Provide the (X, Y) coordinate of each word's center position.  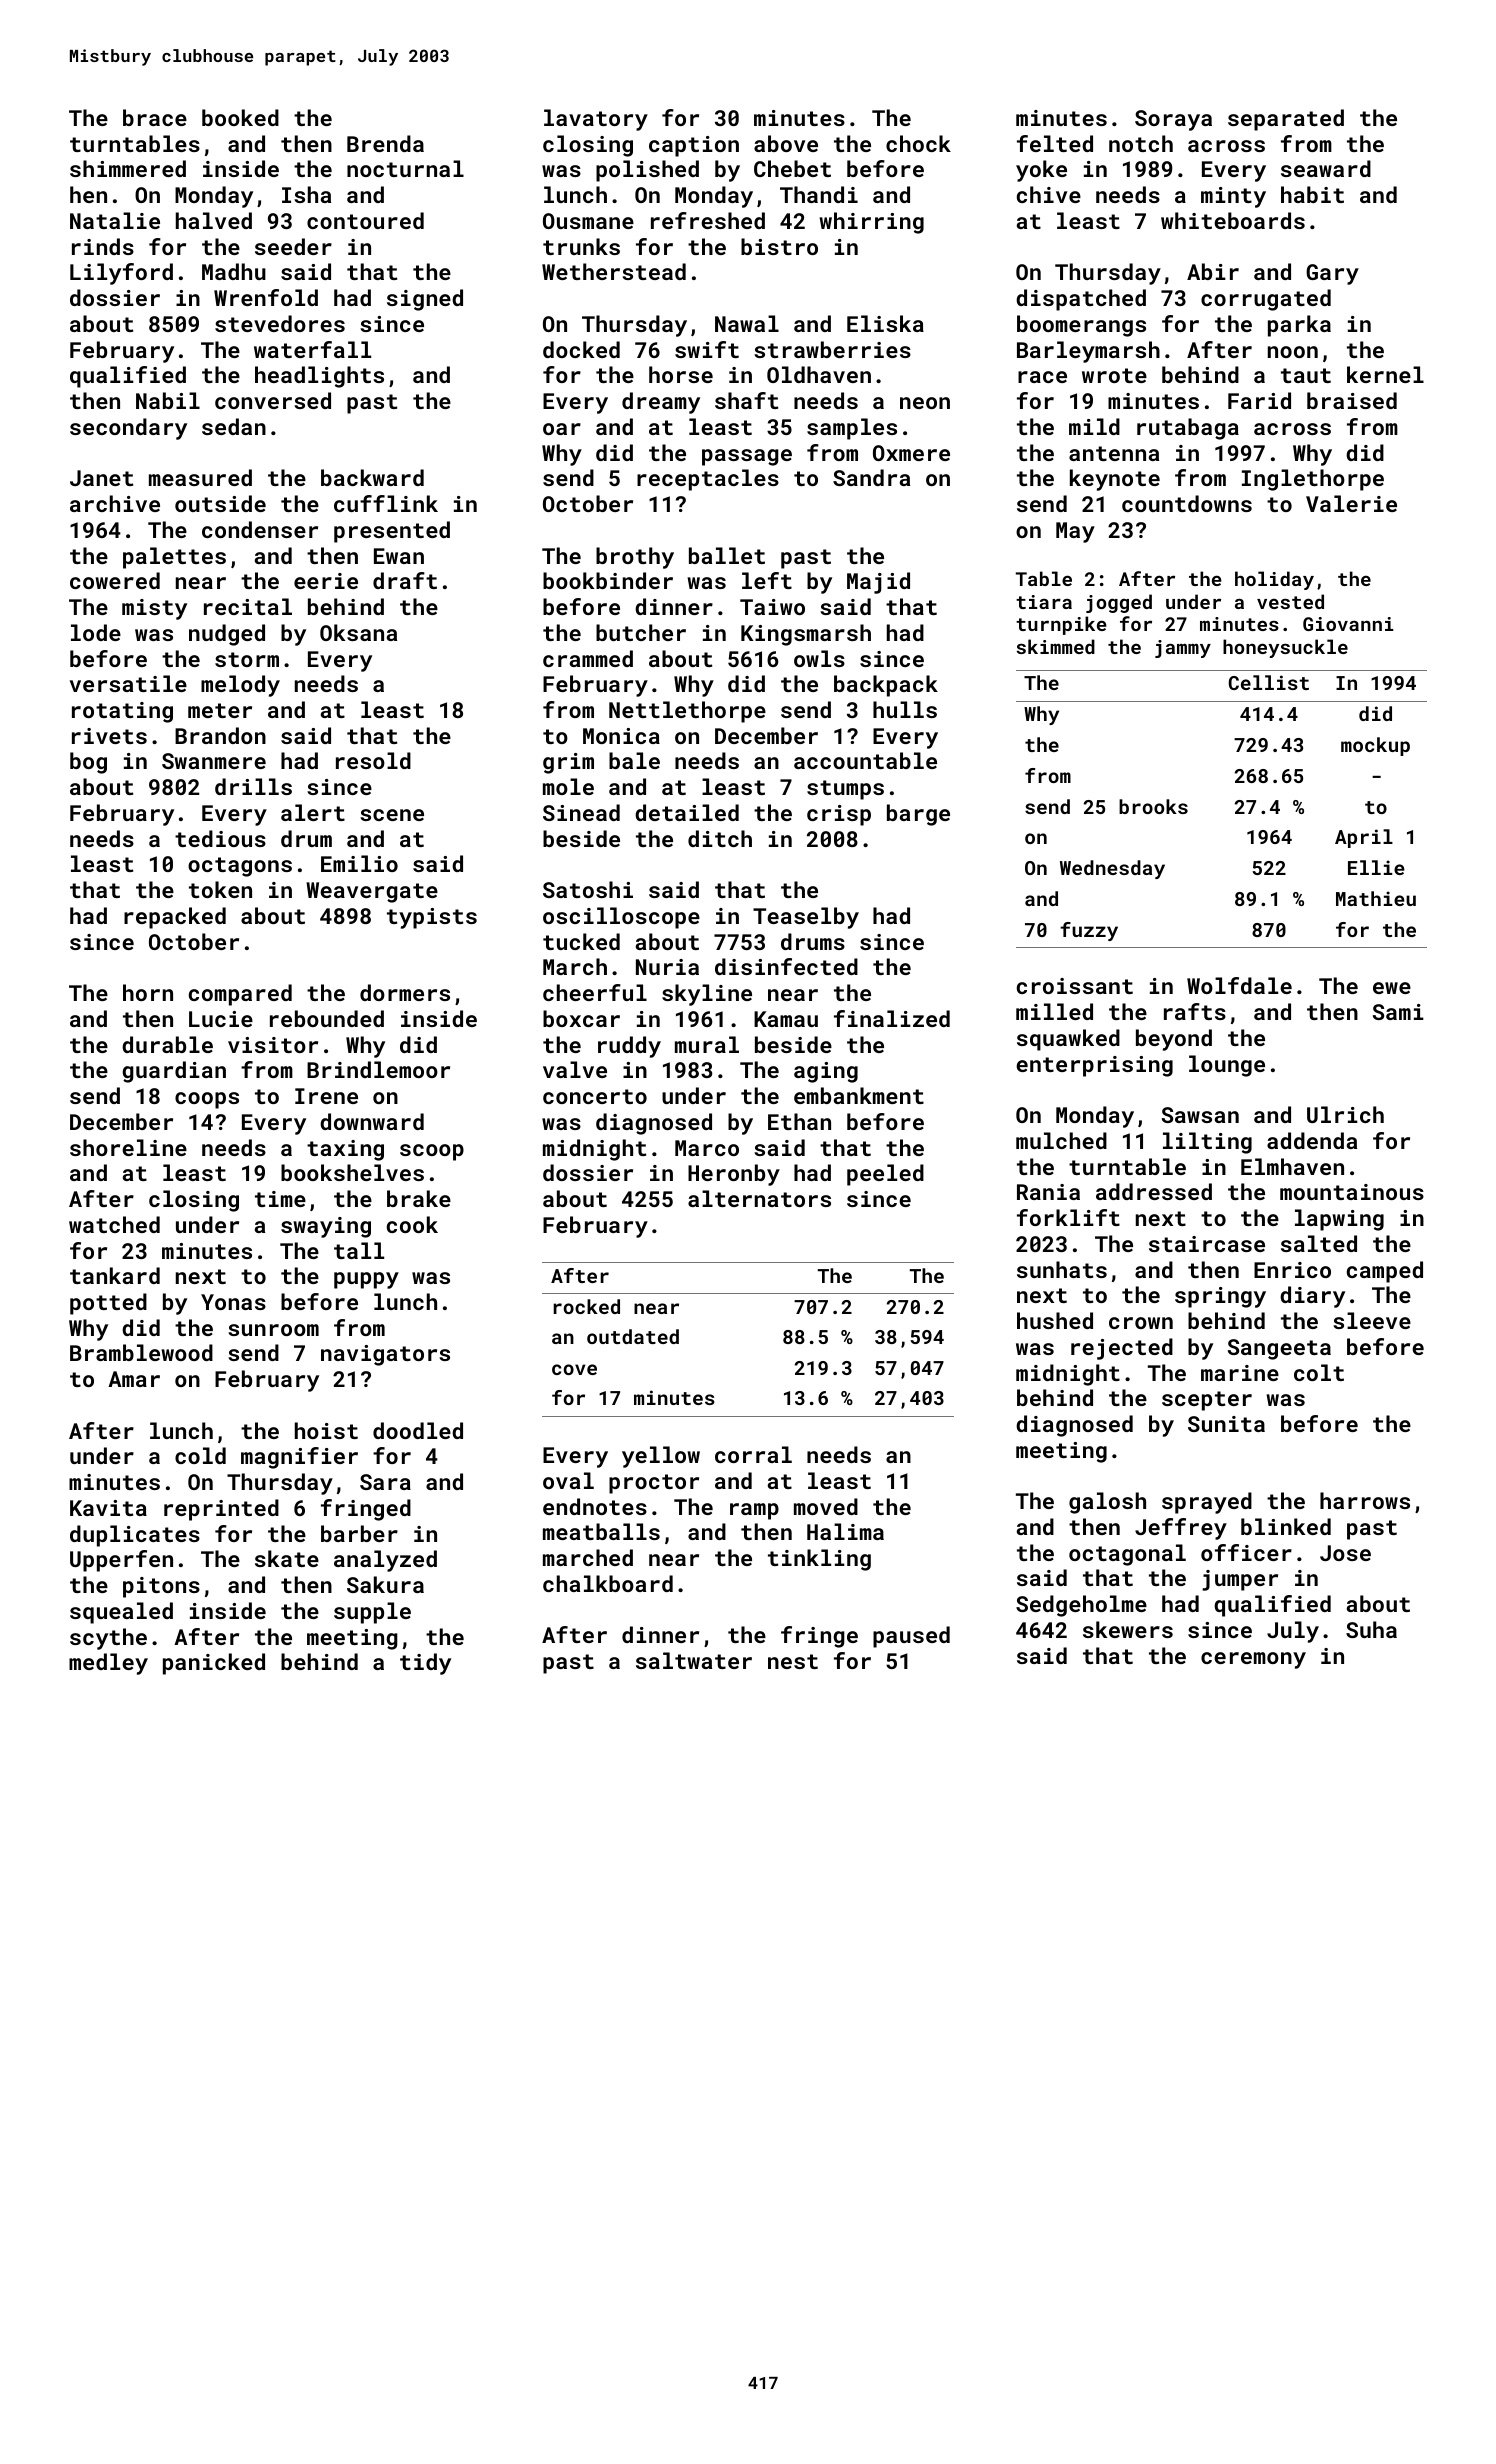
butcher (641, 632)
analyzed (385, 1561)
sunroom (273, 1330)
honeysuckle (1285, 648)
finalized (892, 1018)
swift (707, 349)
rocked (586, 1306)
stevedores (280, 323)
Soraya (1173, 120)
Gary (1332, 274)
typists (432, 918)
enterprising (1094, 1066)
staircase (1207, 1244)
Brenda (385, 143)
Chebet (792, 168)
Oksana (358, 632)
